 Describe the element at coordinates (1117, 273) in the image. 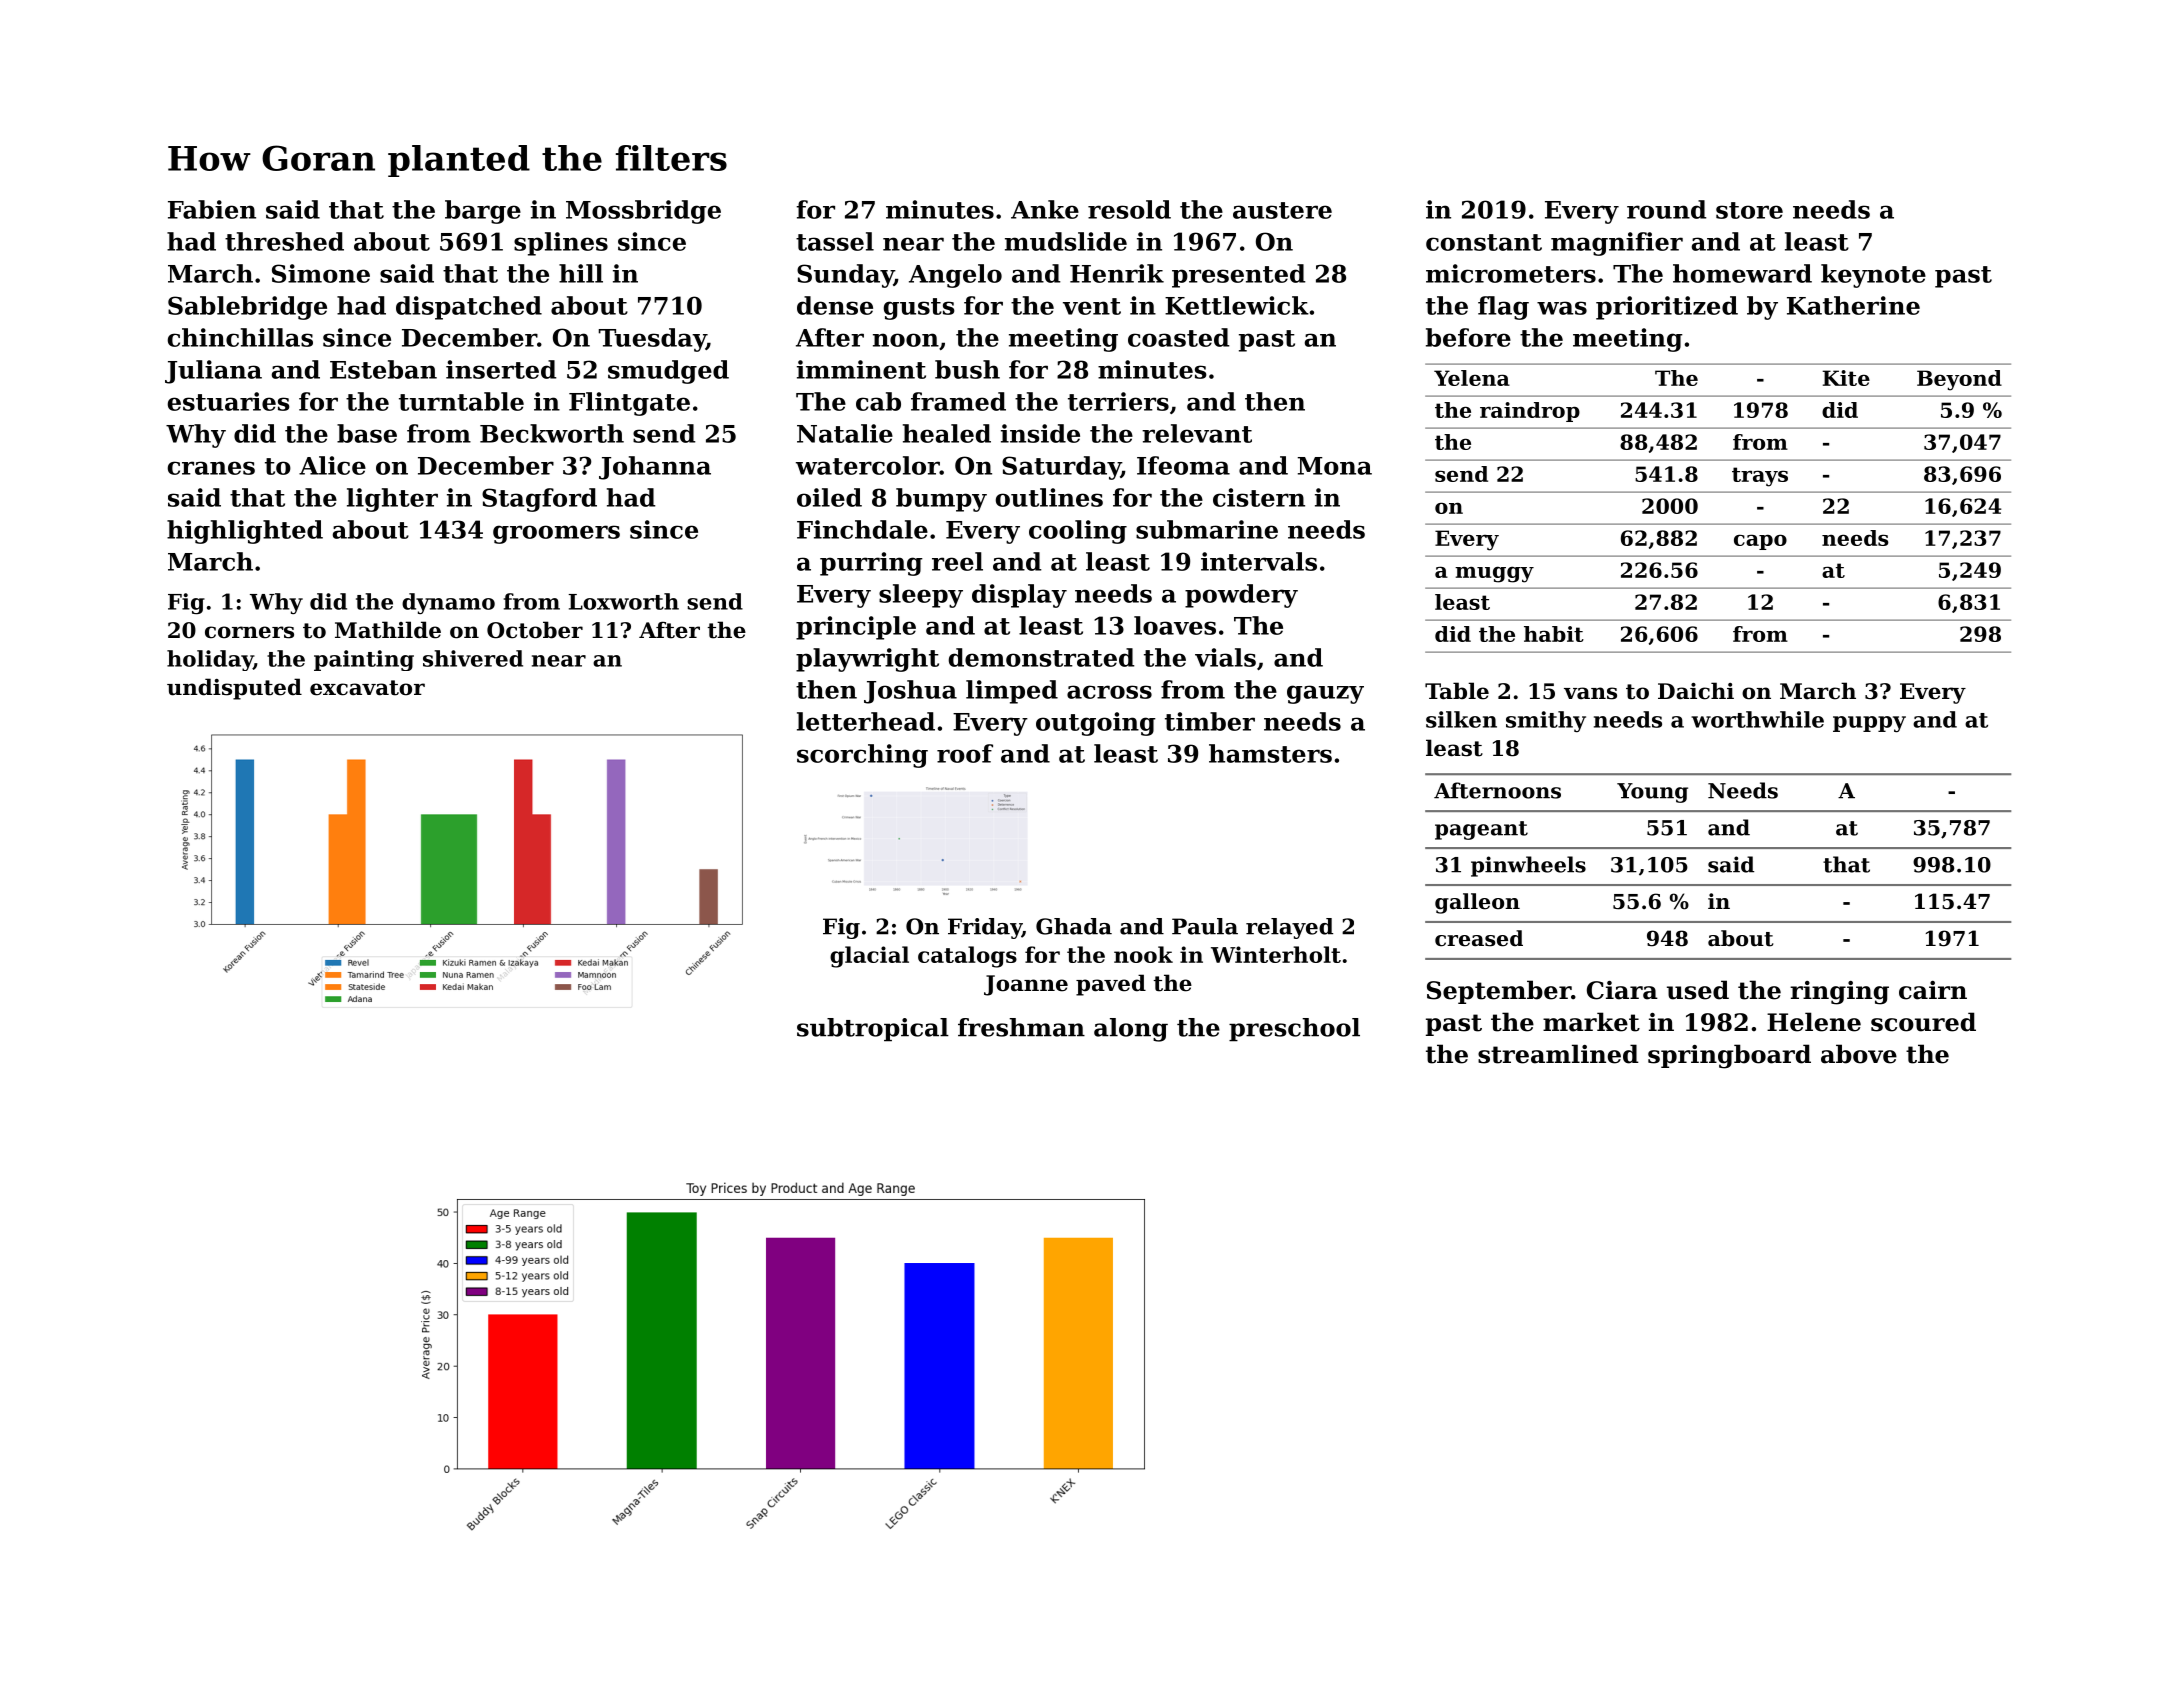

I see `Henrik` at that location.
